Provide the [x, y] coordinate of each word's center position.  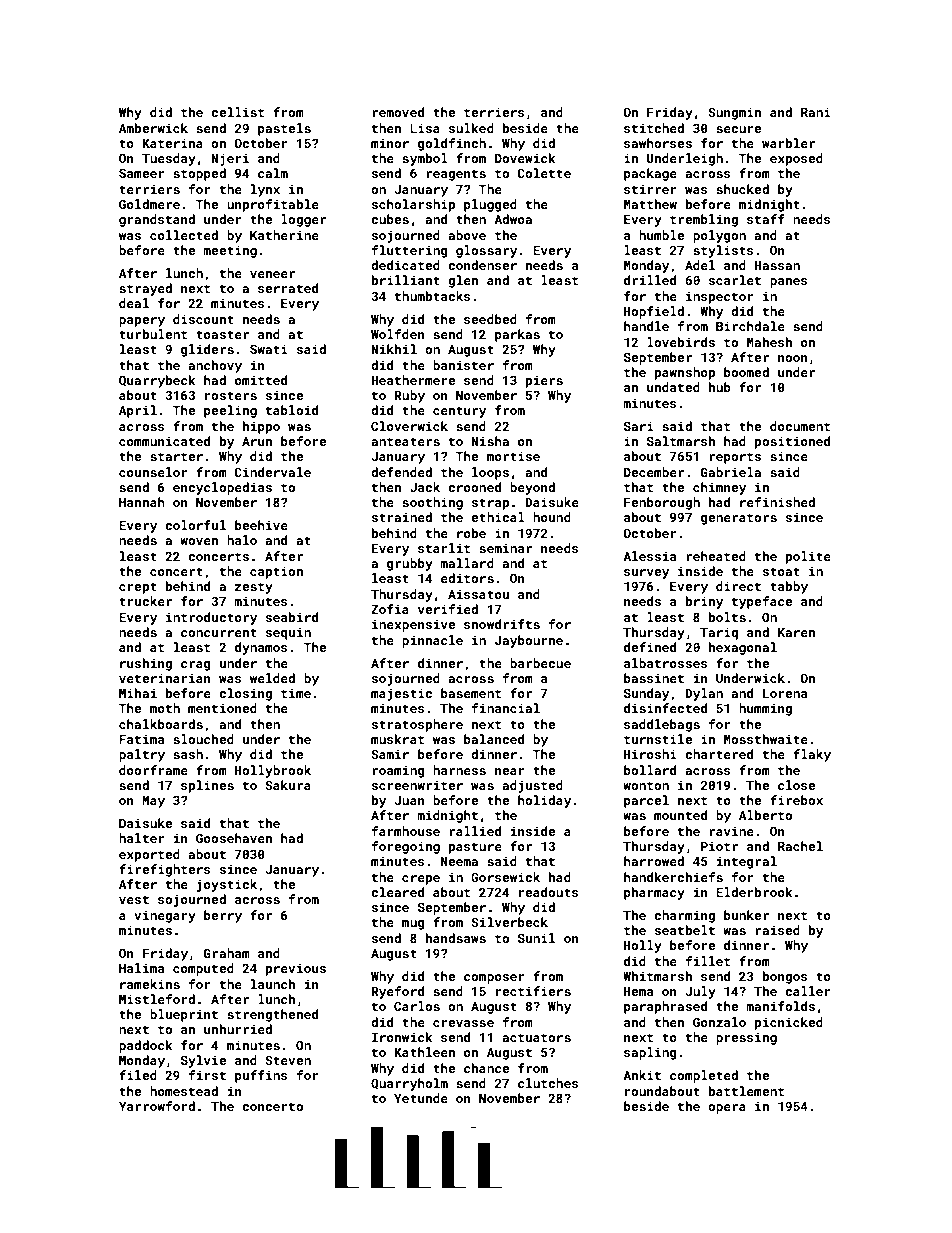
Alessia [649, 556]
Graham [227, 953]
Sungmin [734, 113]
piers [544, 381]
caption [276, 572]
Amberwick [153, 128]
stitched [654, 128]
